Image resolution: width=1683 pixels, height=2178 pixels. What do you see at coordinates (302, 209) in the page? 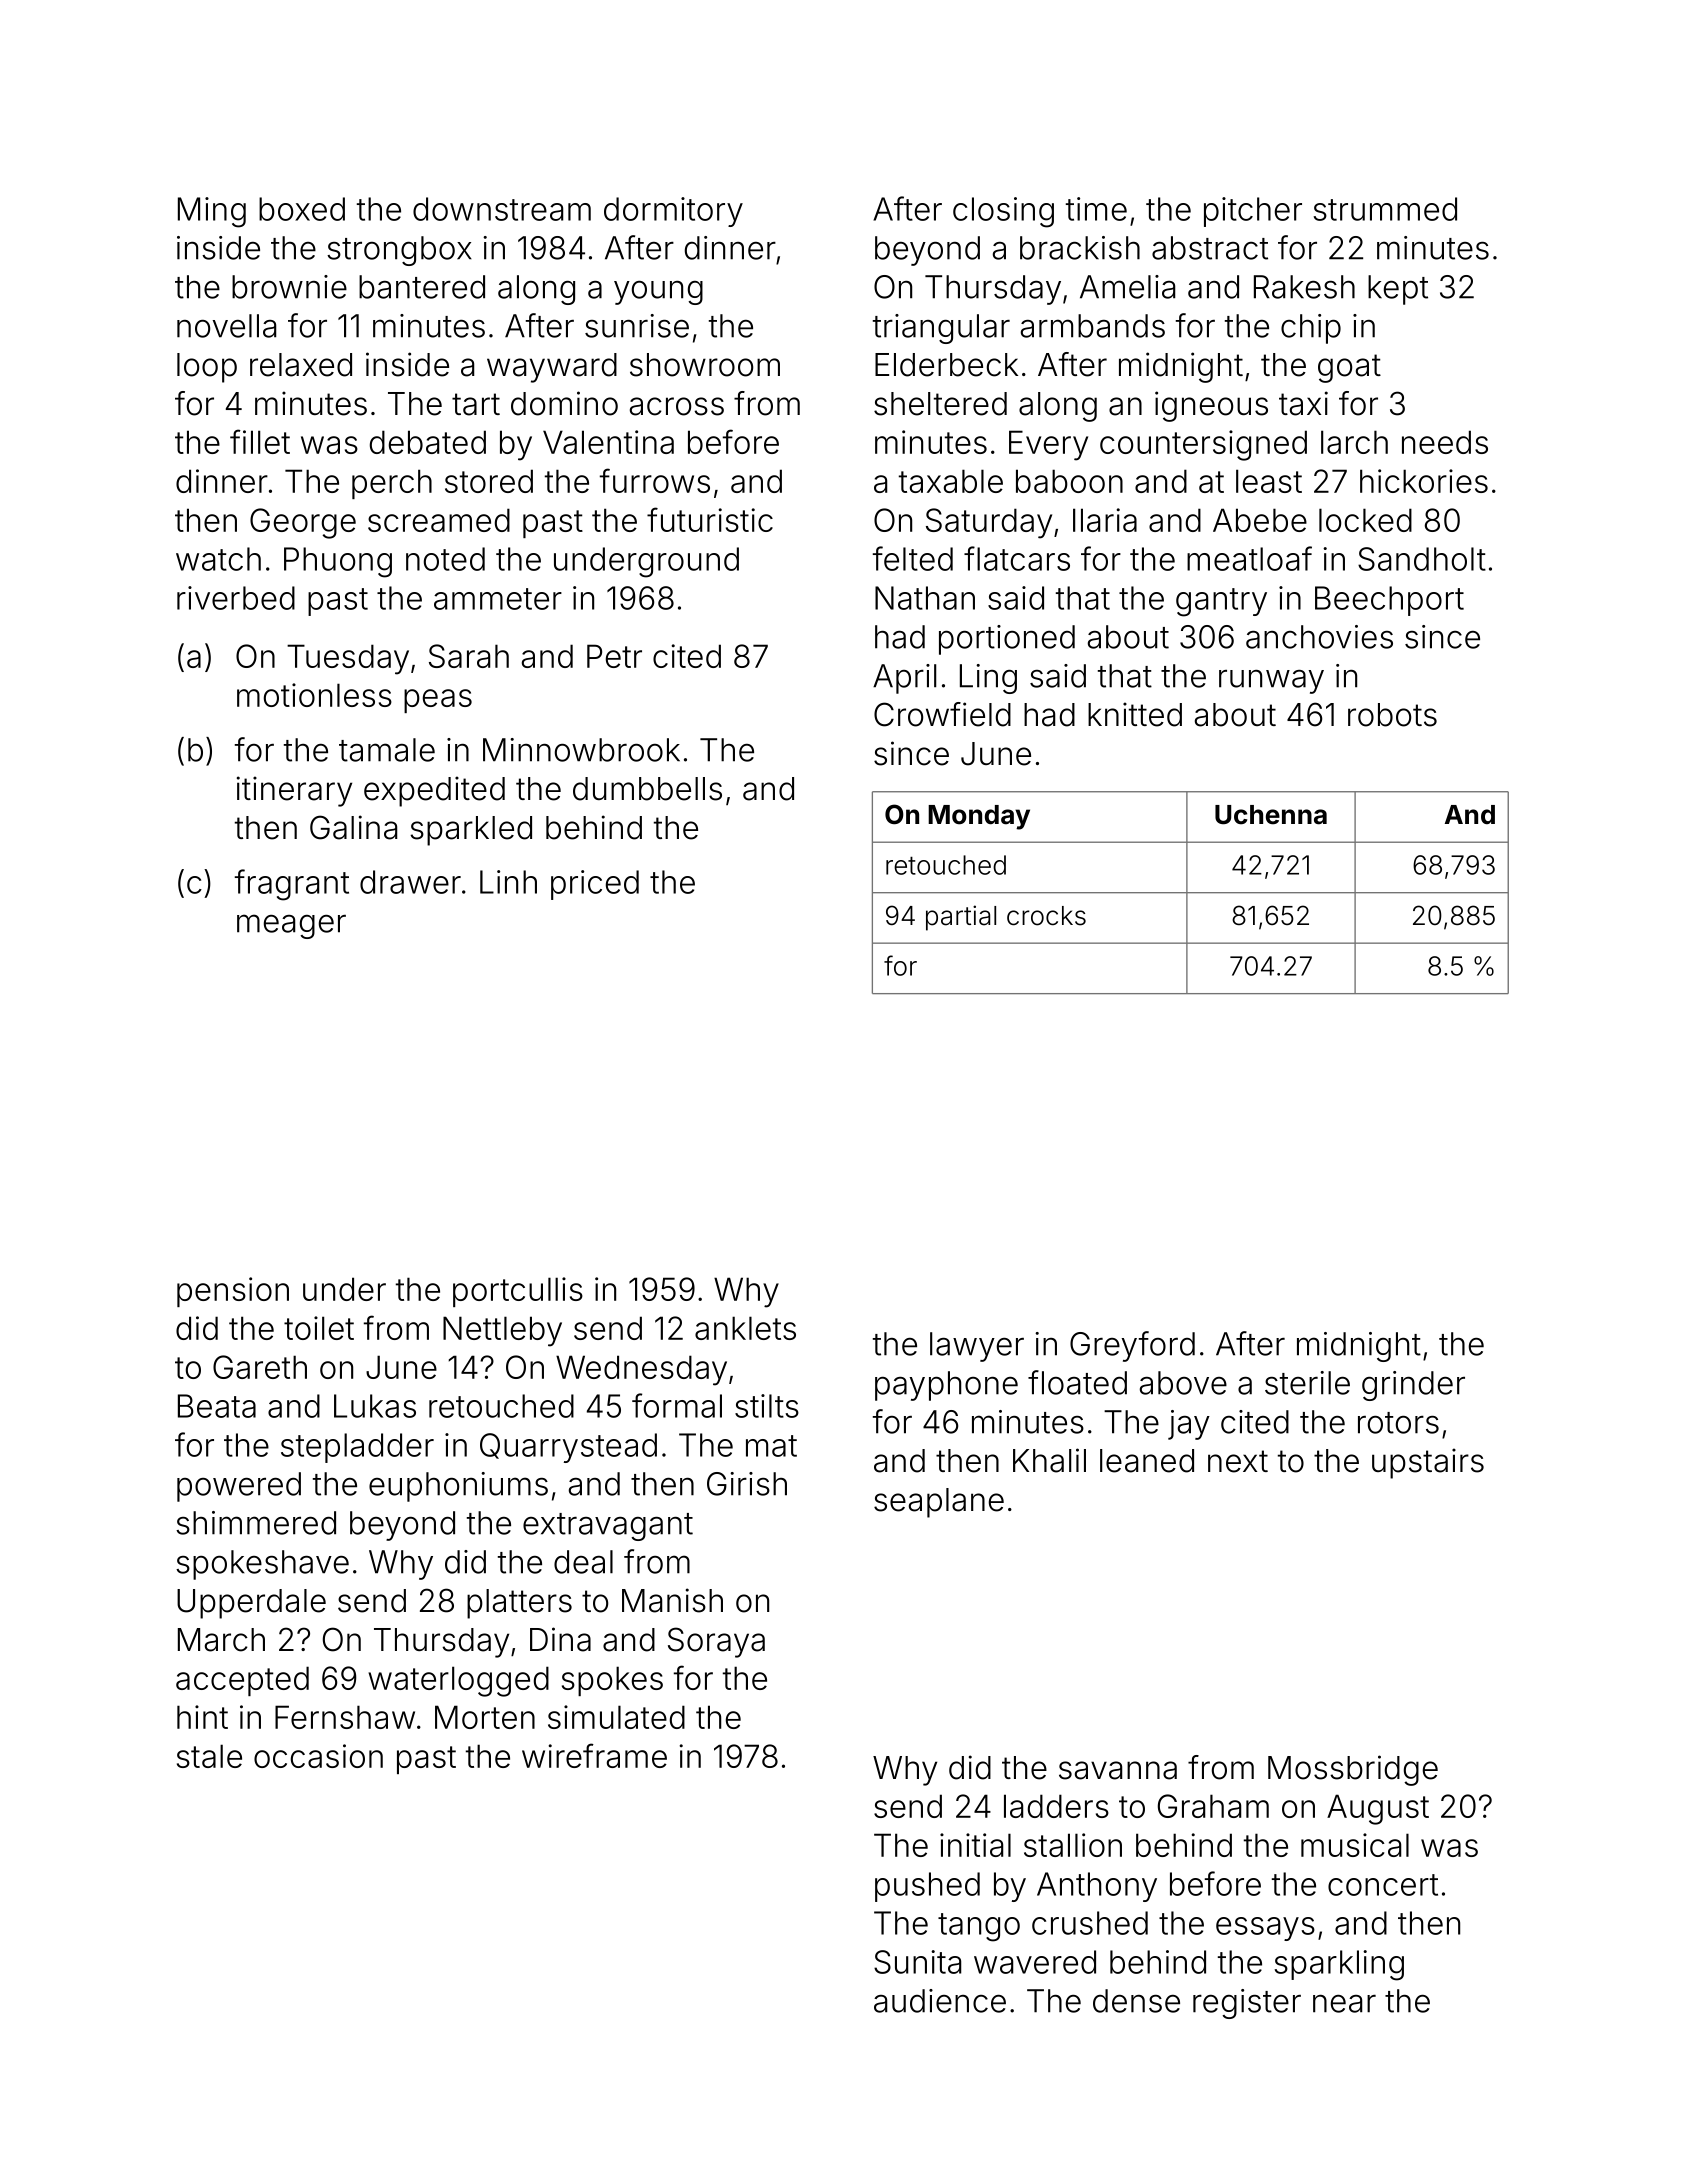
I see `boxed` at bounding box center [302, 209].
